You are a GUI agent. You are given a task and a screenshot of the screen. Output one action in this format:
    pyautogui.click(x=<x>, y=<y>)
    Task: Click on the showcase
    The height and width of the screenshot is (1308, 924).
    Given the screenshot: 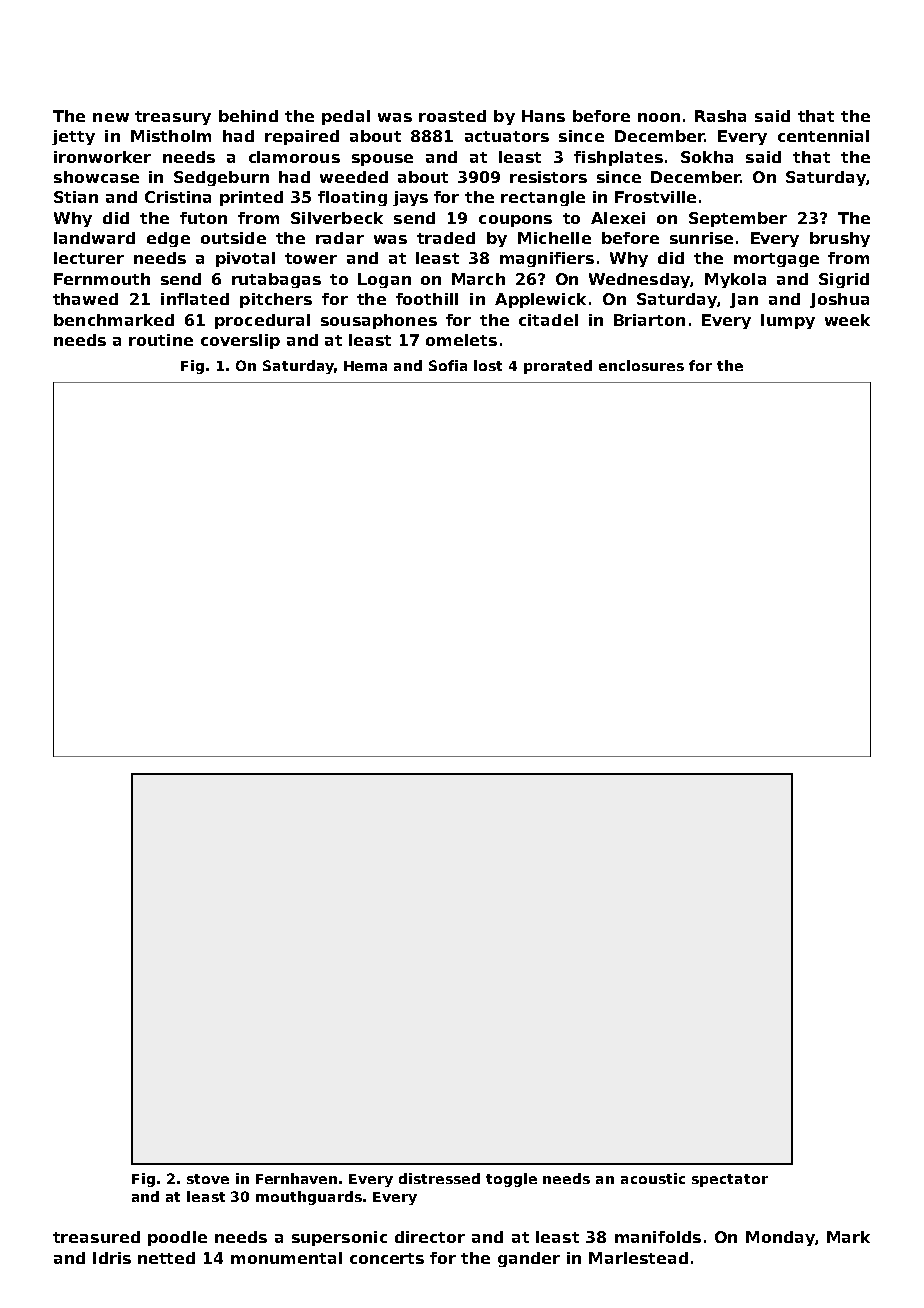 What is the action you would take?
    pyautogui.click(x=96, y=177)
